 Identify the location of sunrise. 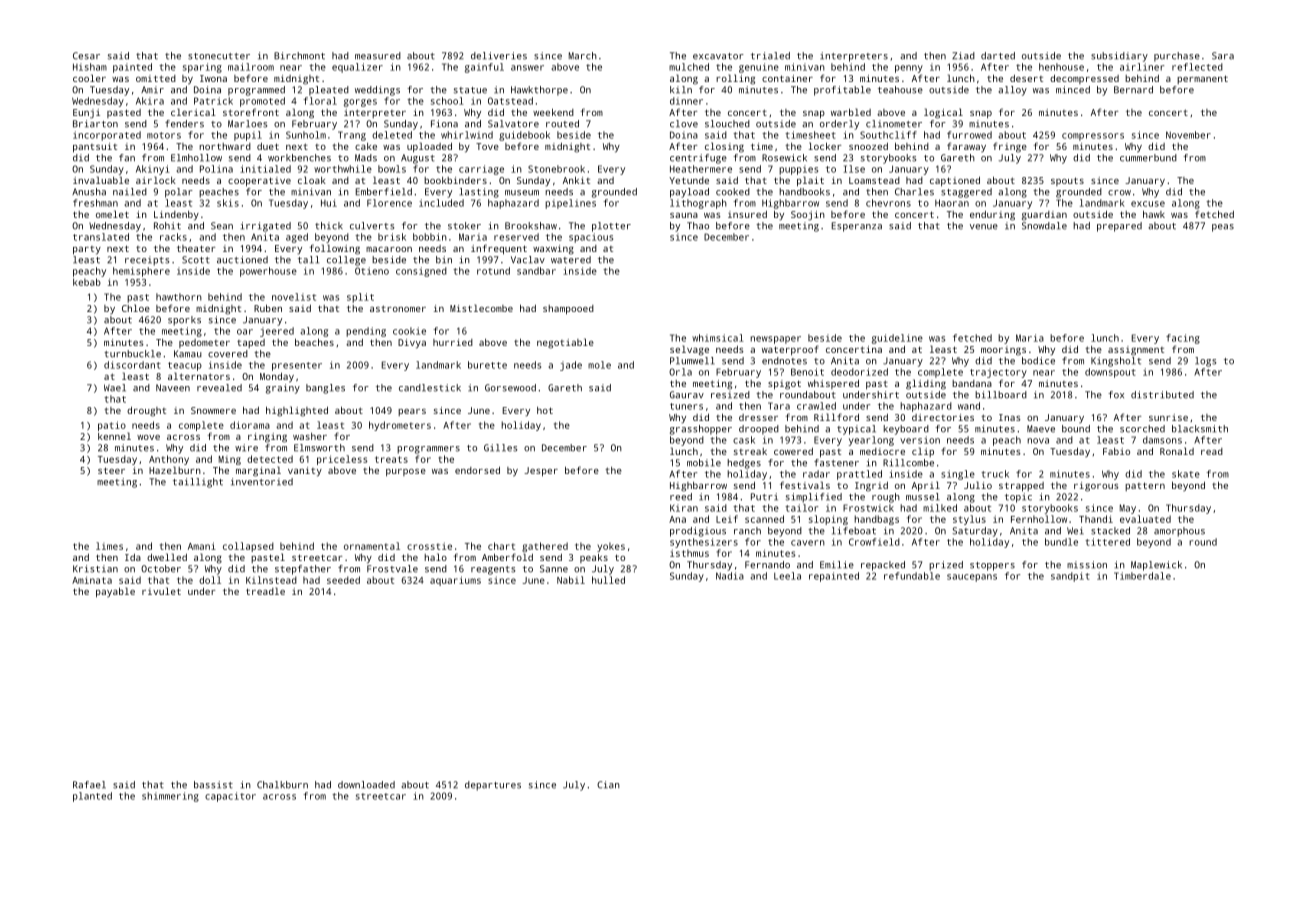
(1168, 417).
